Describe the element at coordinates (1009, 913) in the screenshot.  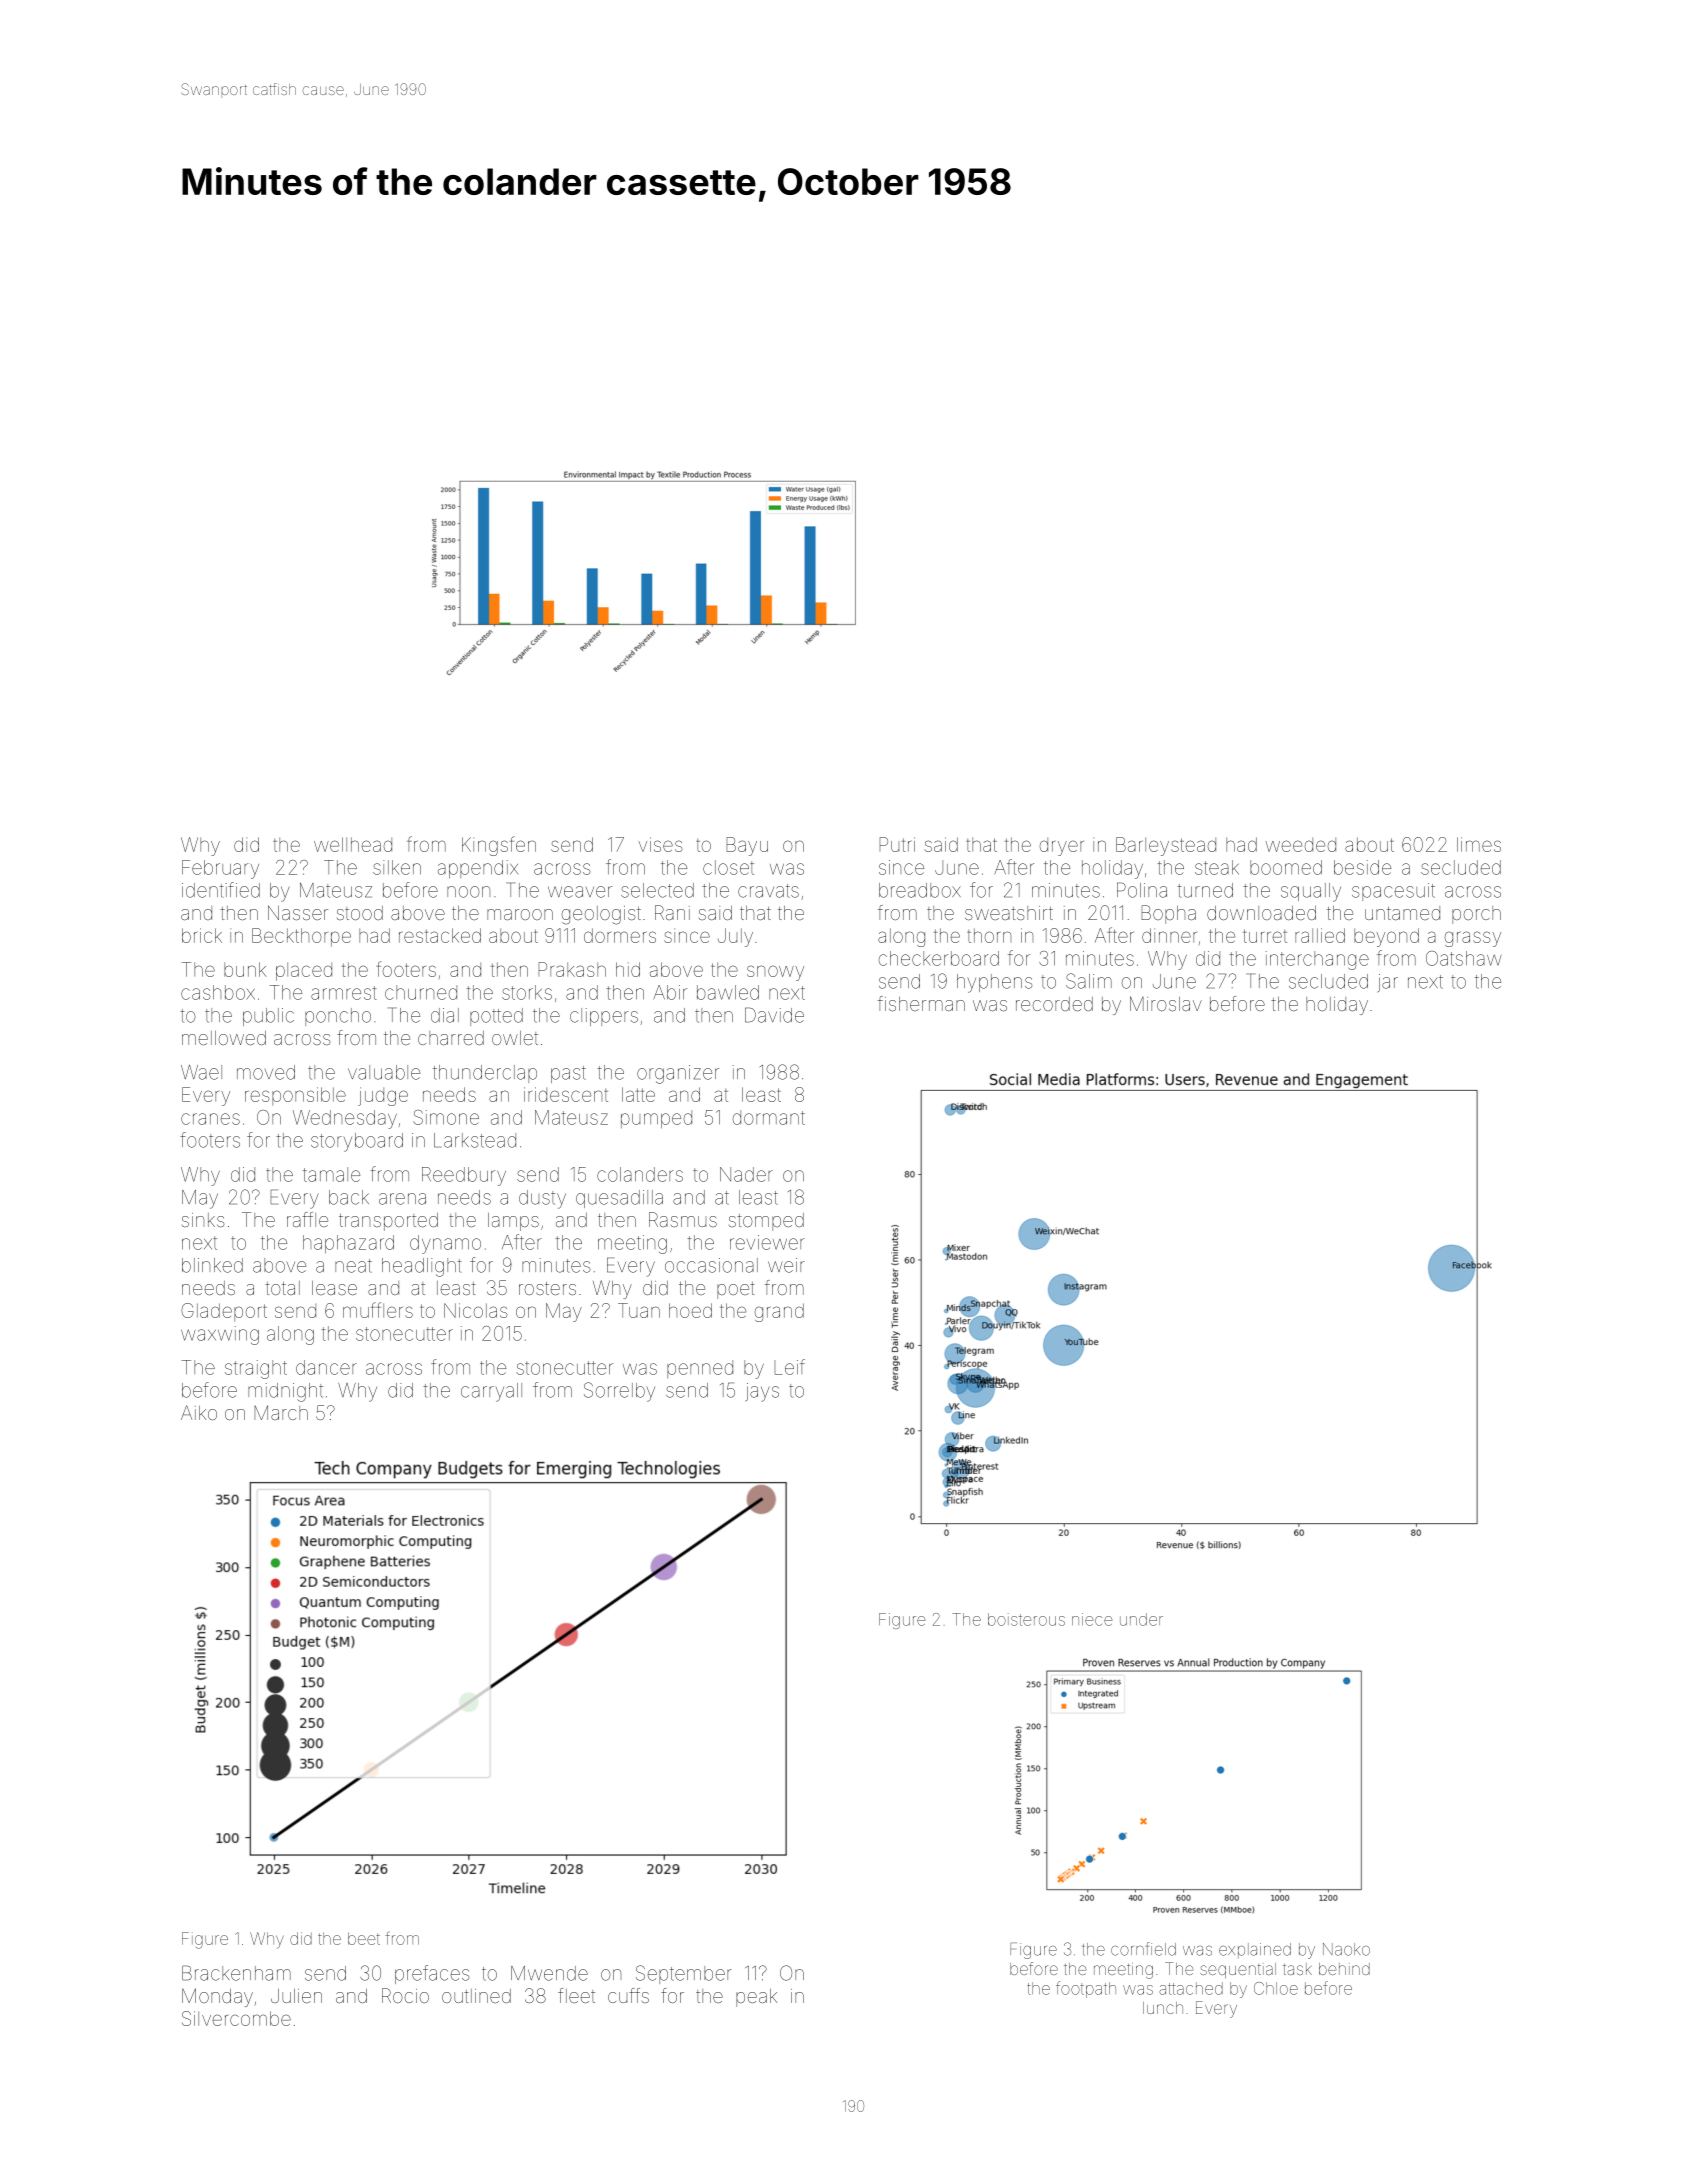
I see `sweatshirt` at that location.
